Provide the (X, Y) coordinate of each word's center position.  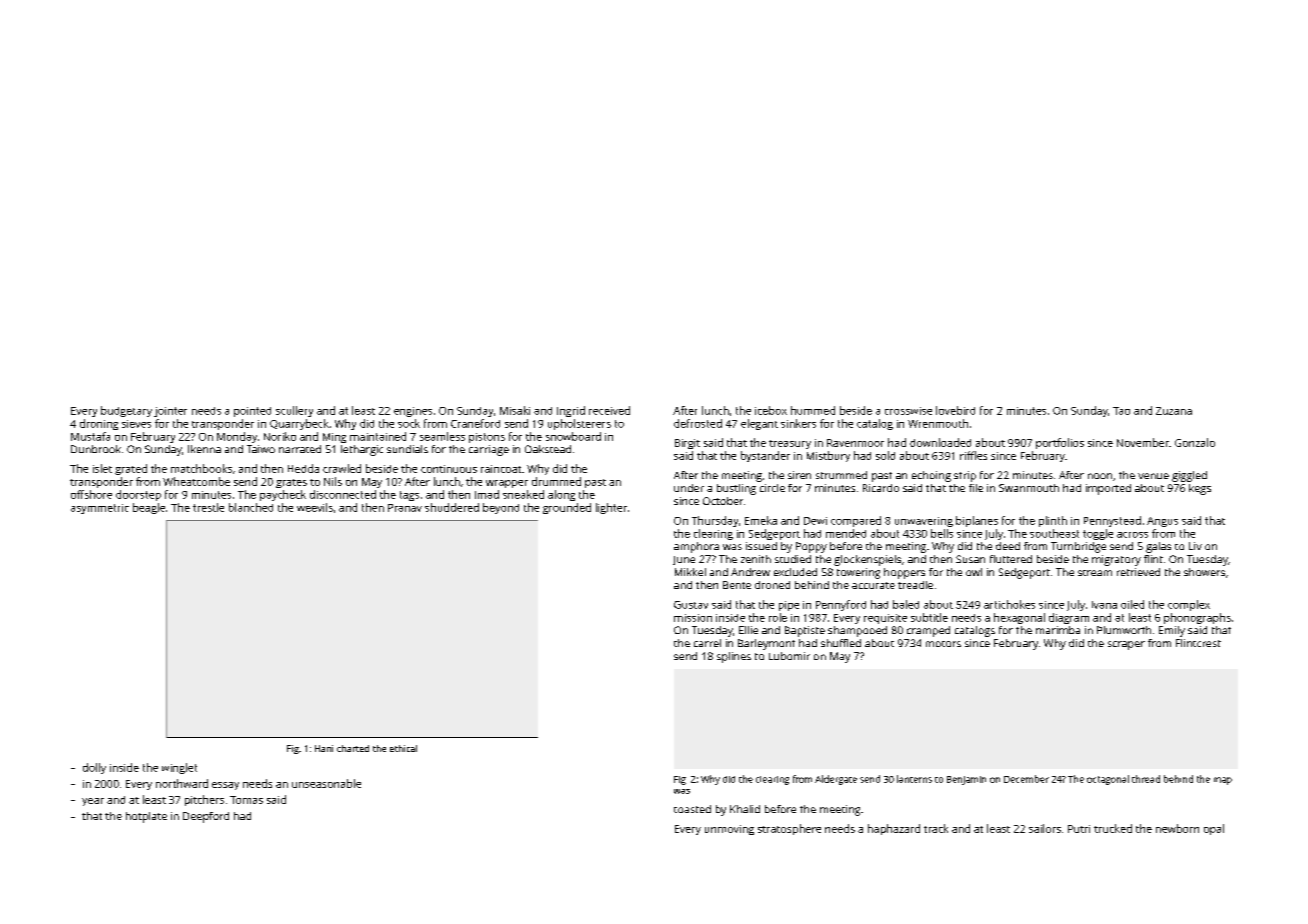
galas (1158, 547)
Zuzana (1174, 411)
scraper (1126, 645)
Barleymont (766, 644)
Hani (324, 748)
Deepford (206, 817)
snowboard (573, 436)
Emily (1172, 631)
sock (409, 423)
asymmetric (100, 509)
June (684, 560)
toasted (692, 809)
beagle (149, 508)
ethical (403, 748)
